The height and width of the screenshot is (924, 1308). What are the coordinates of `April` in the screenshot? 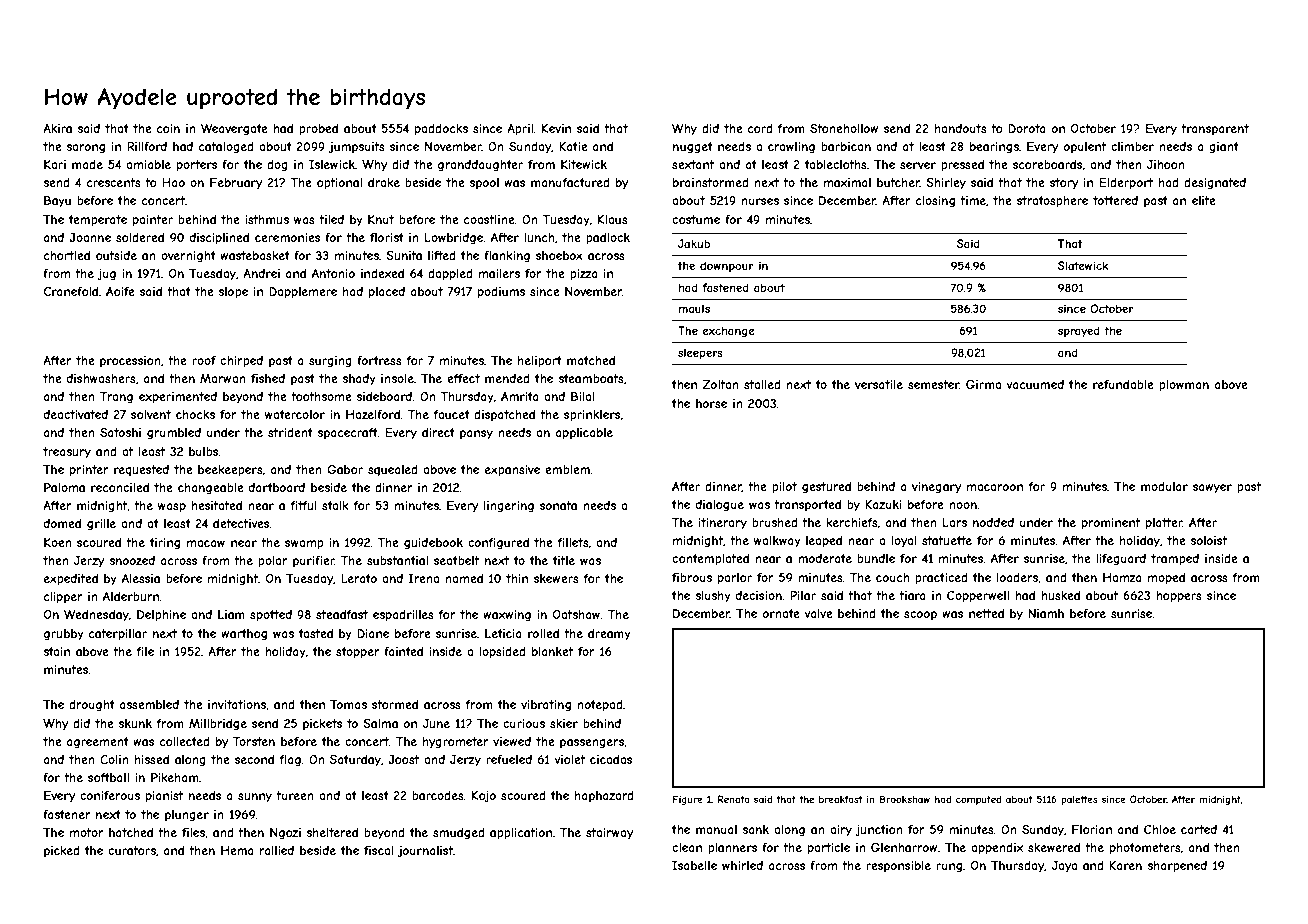 It's located at (520, 130).
